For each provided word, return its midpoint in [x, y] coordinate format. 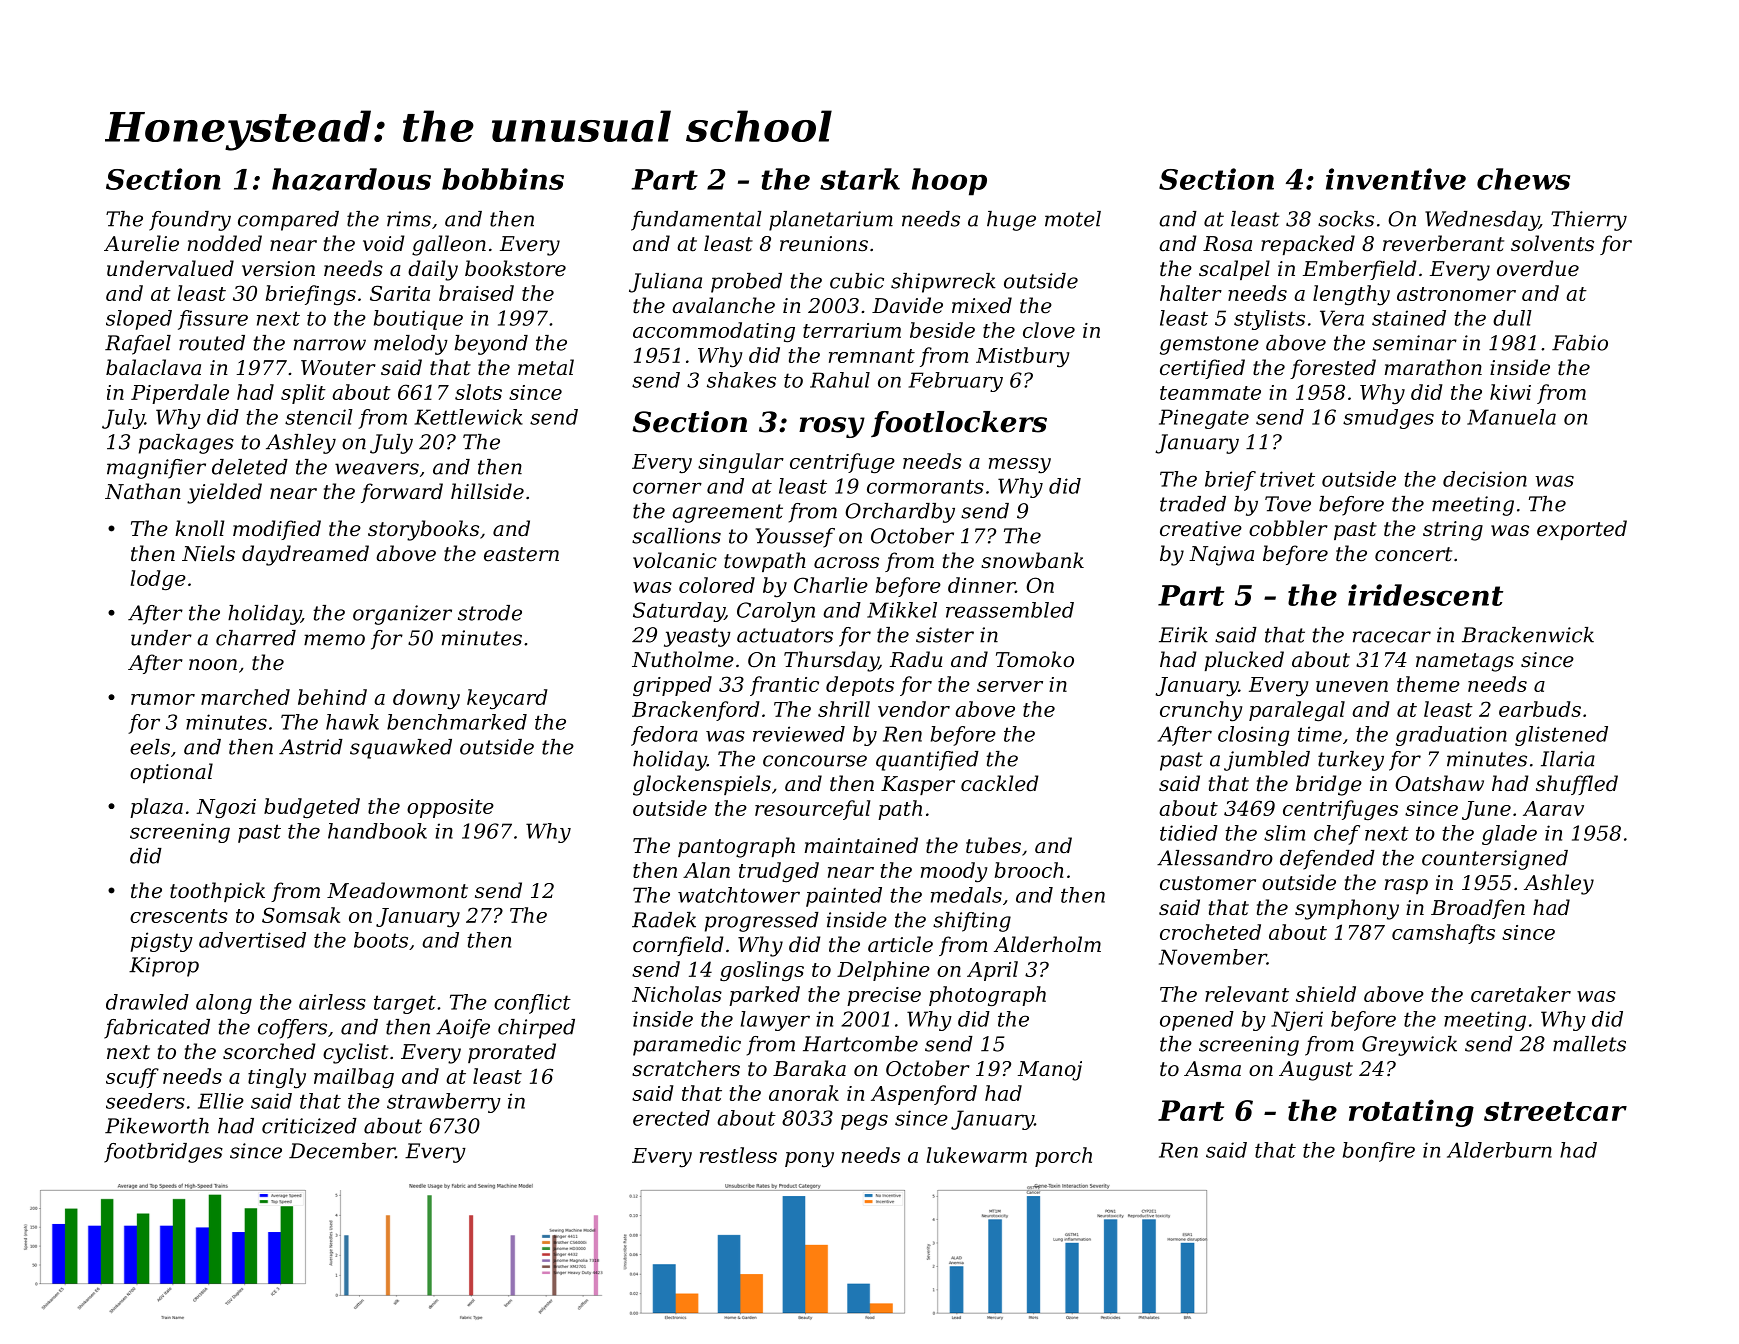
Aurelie [141, 243]
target [405, 1004]
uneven [1352, 686]
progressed [762, 922]
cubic [857, 281]
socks [1346, 219]
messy [1020, 466]
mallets [1589, 1044]
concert [1413, 554]
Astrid [311, 747]
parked [764, 996]
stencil [319, 417]
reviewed [799, 734]
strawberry [444, 1103]
